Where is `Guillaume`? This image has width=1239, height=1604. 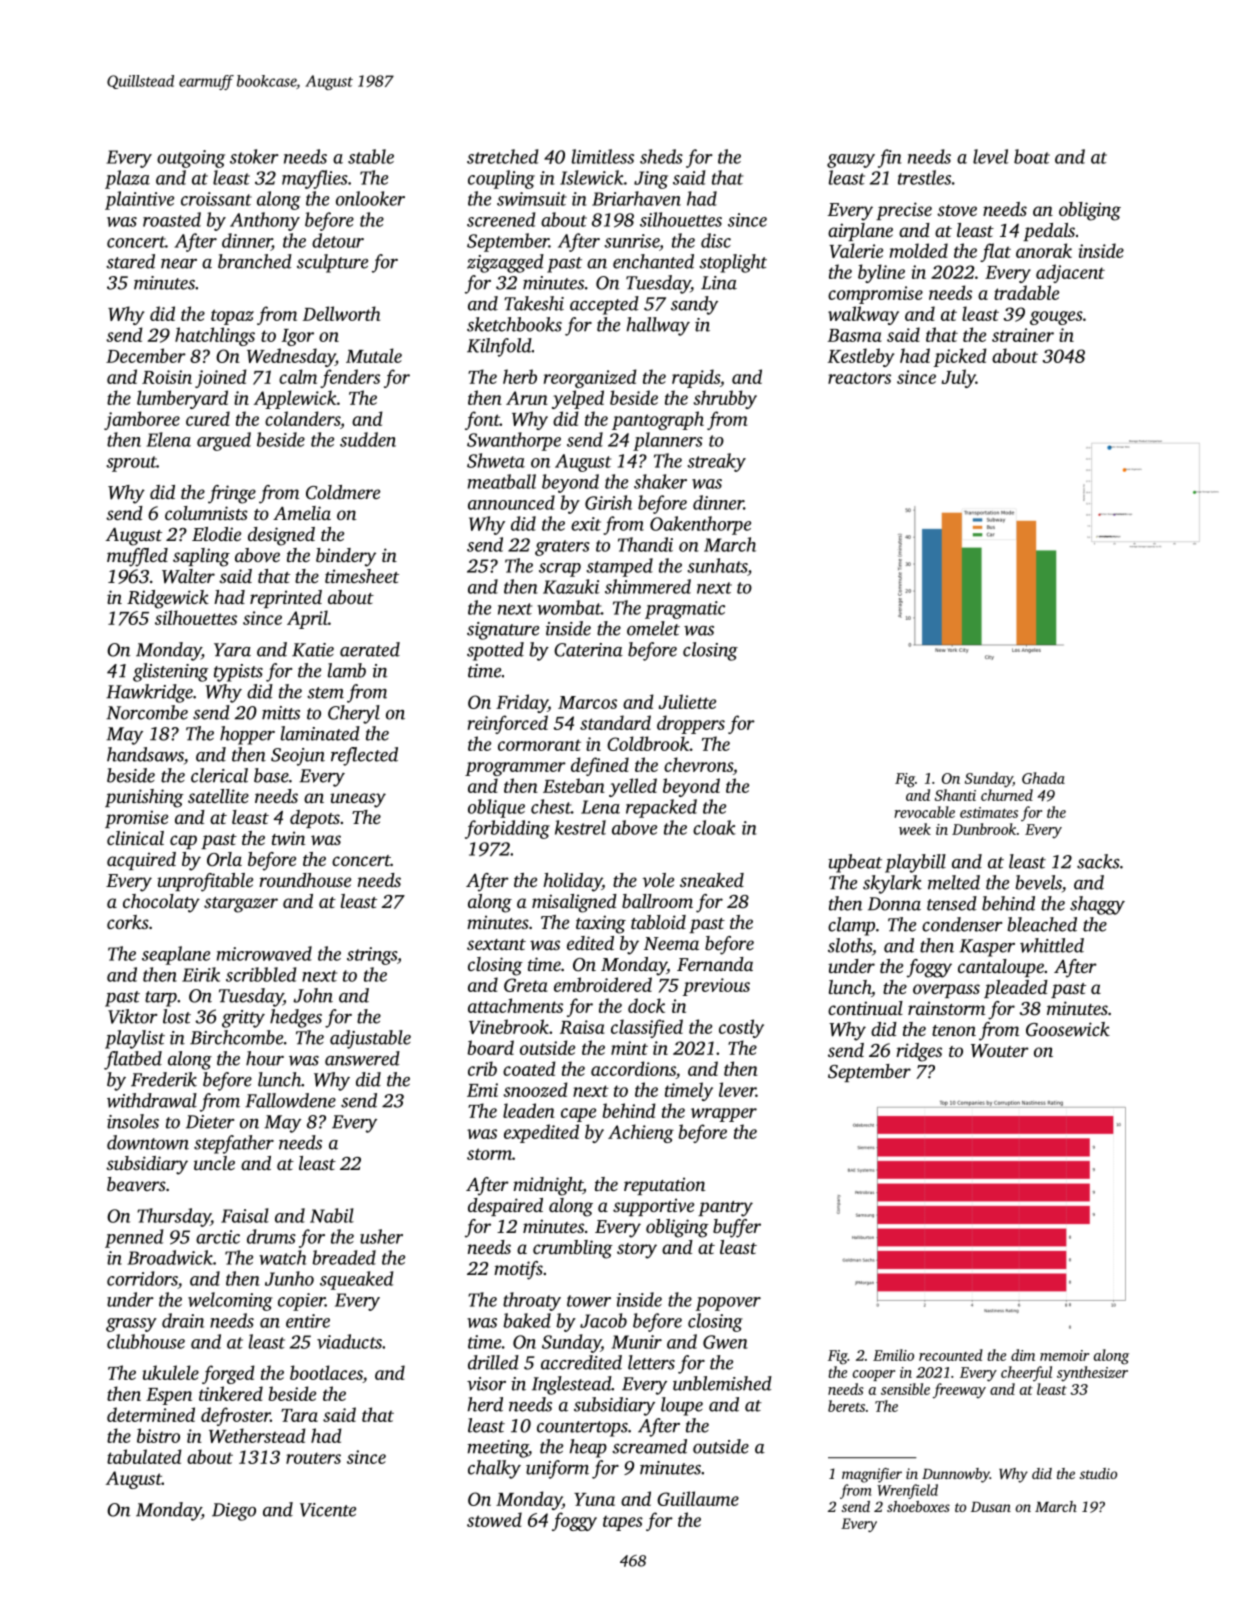
Guillaume is located at coordinates (698, 1498).
